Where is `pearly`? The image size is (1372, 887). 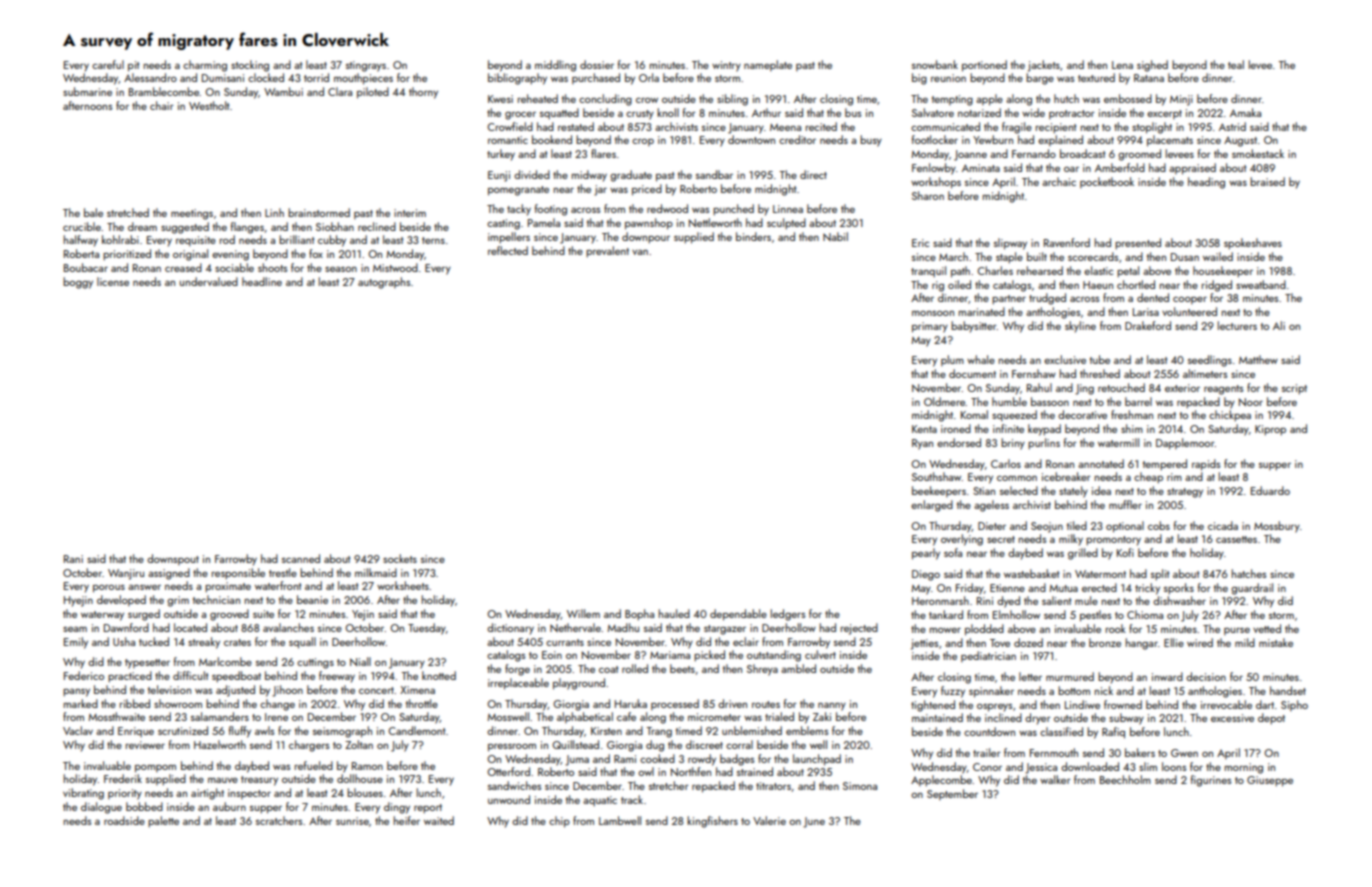 pearly is located at coordinates (926, 554).
